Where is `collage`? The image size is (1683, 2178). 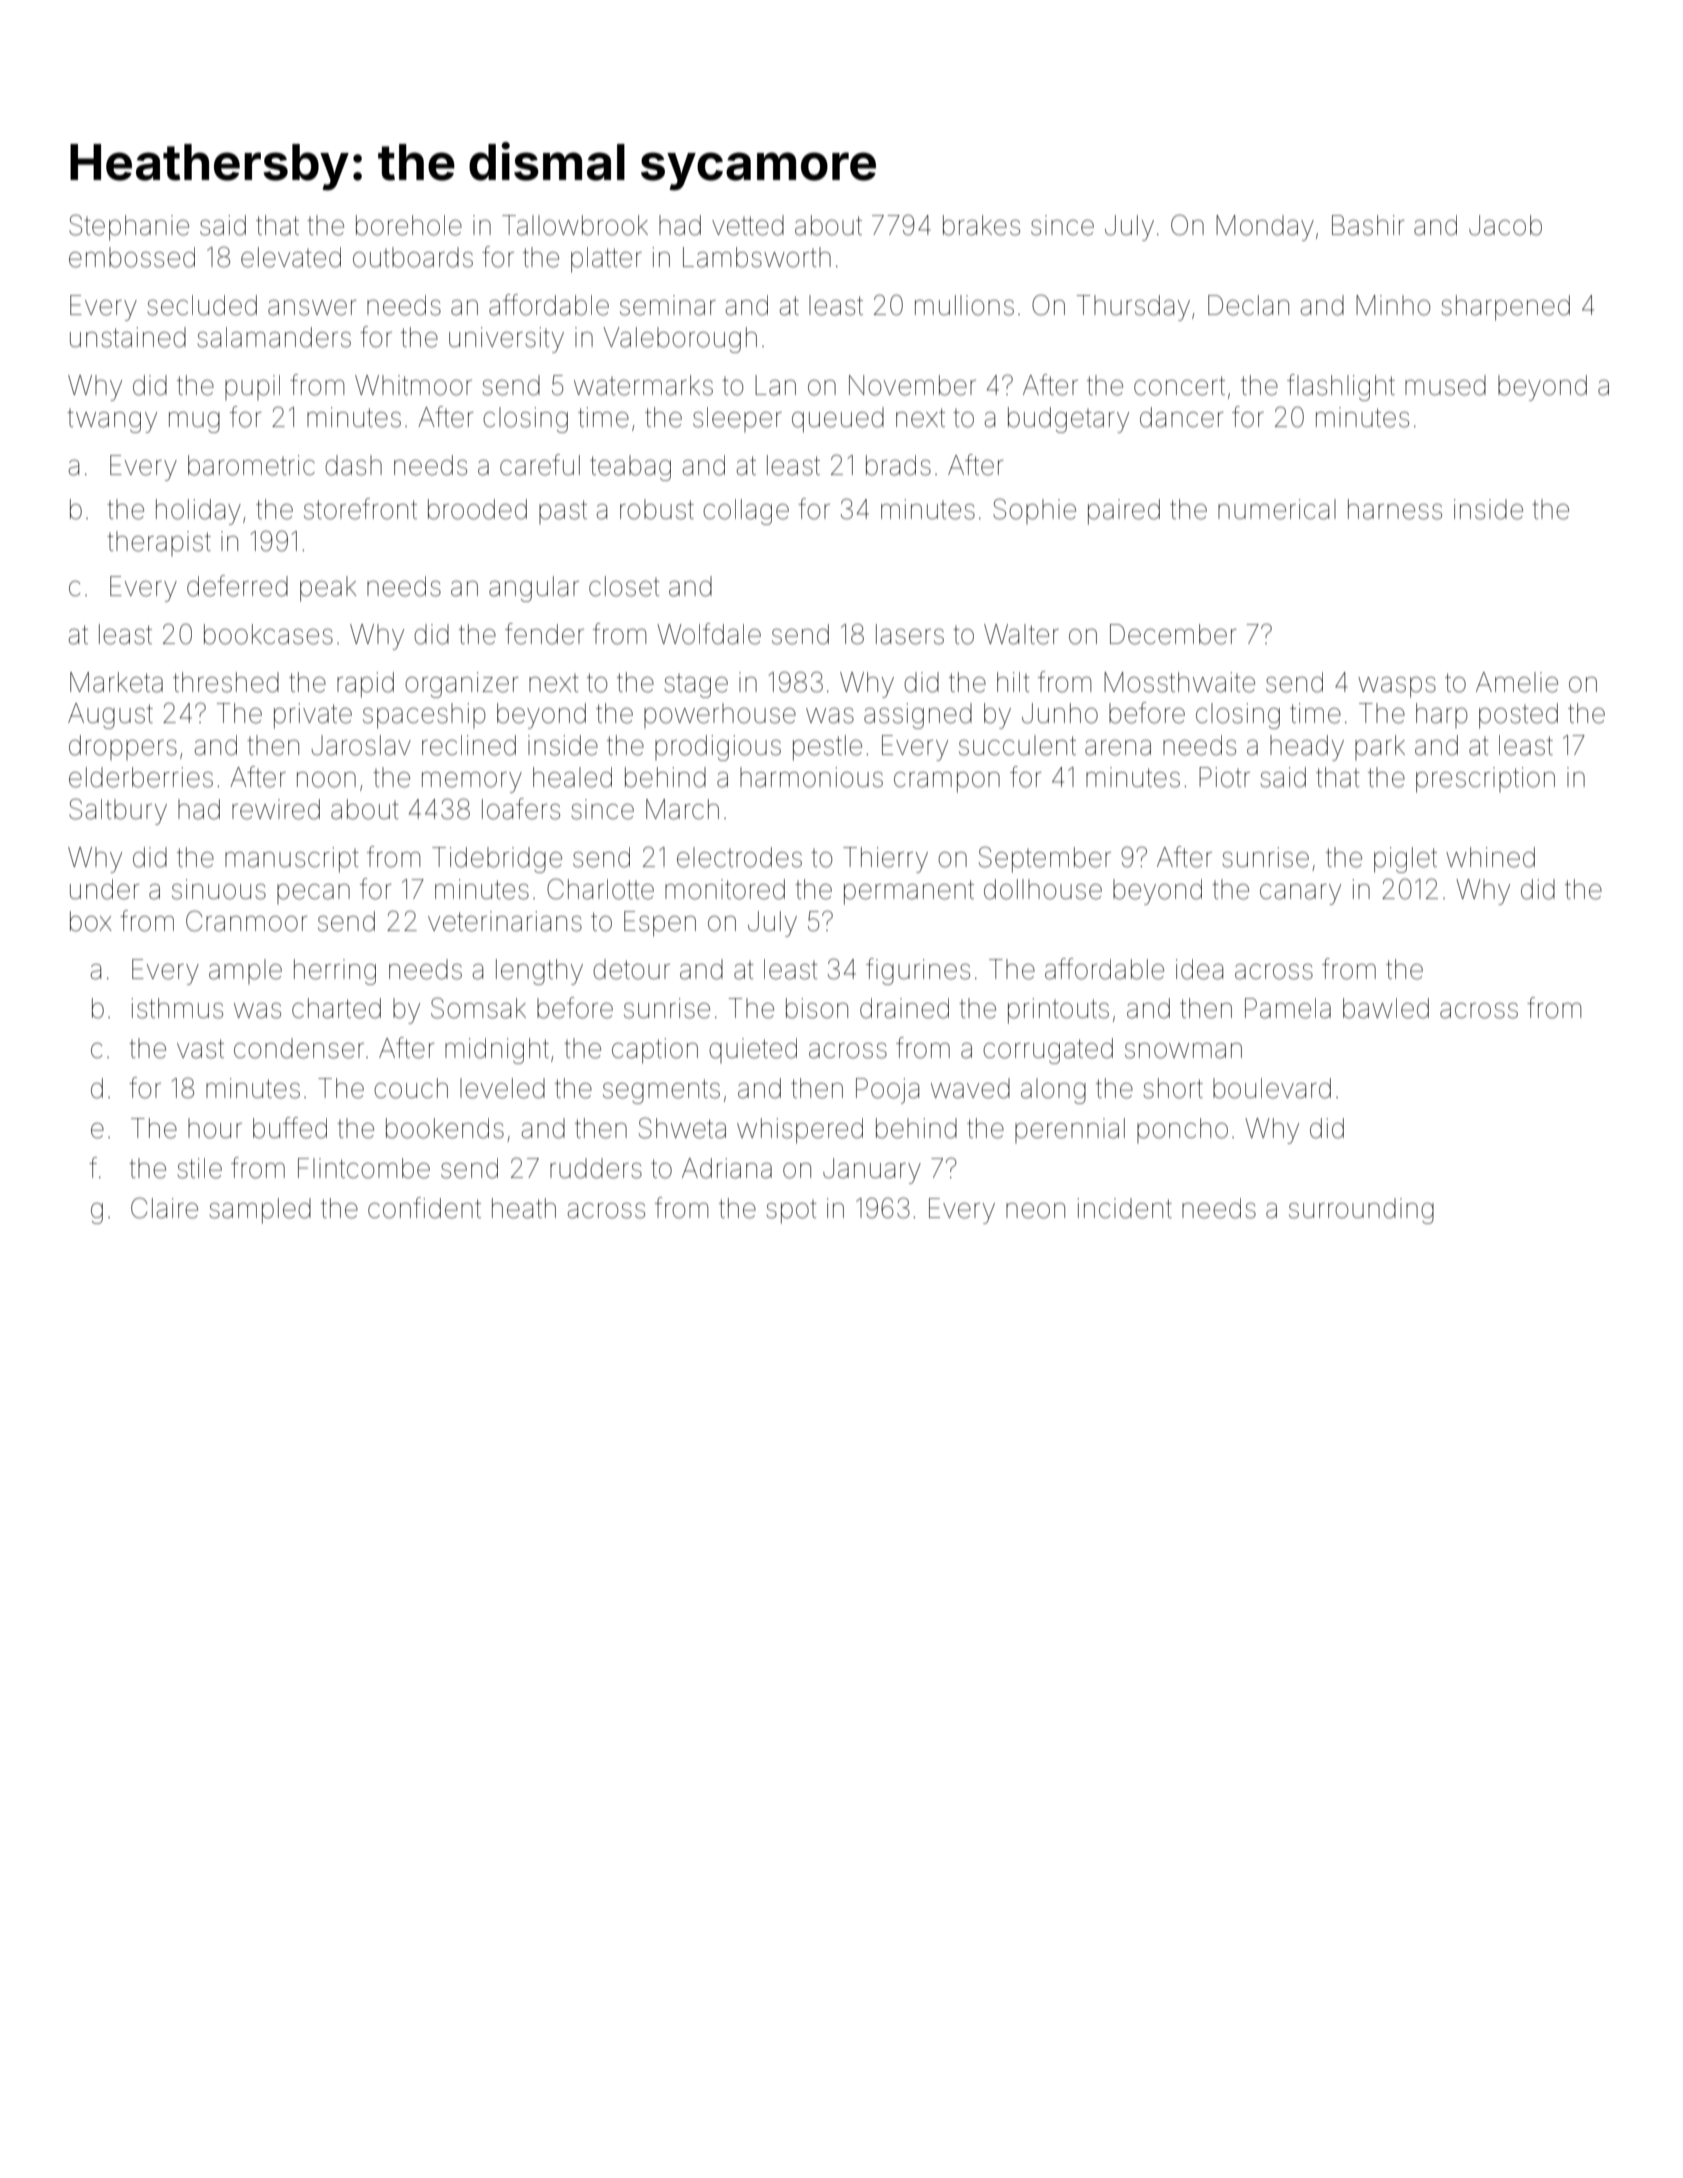 collage is located at coordinates (746, 512).
